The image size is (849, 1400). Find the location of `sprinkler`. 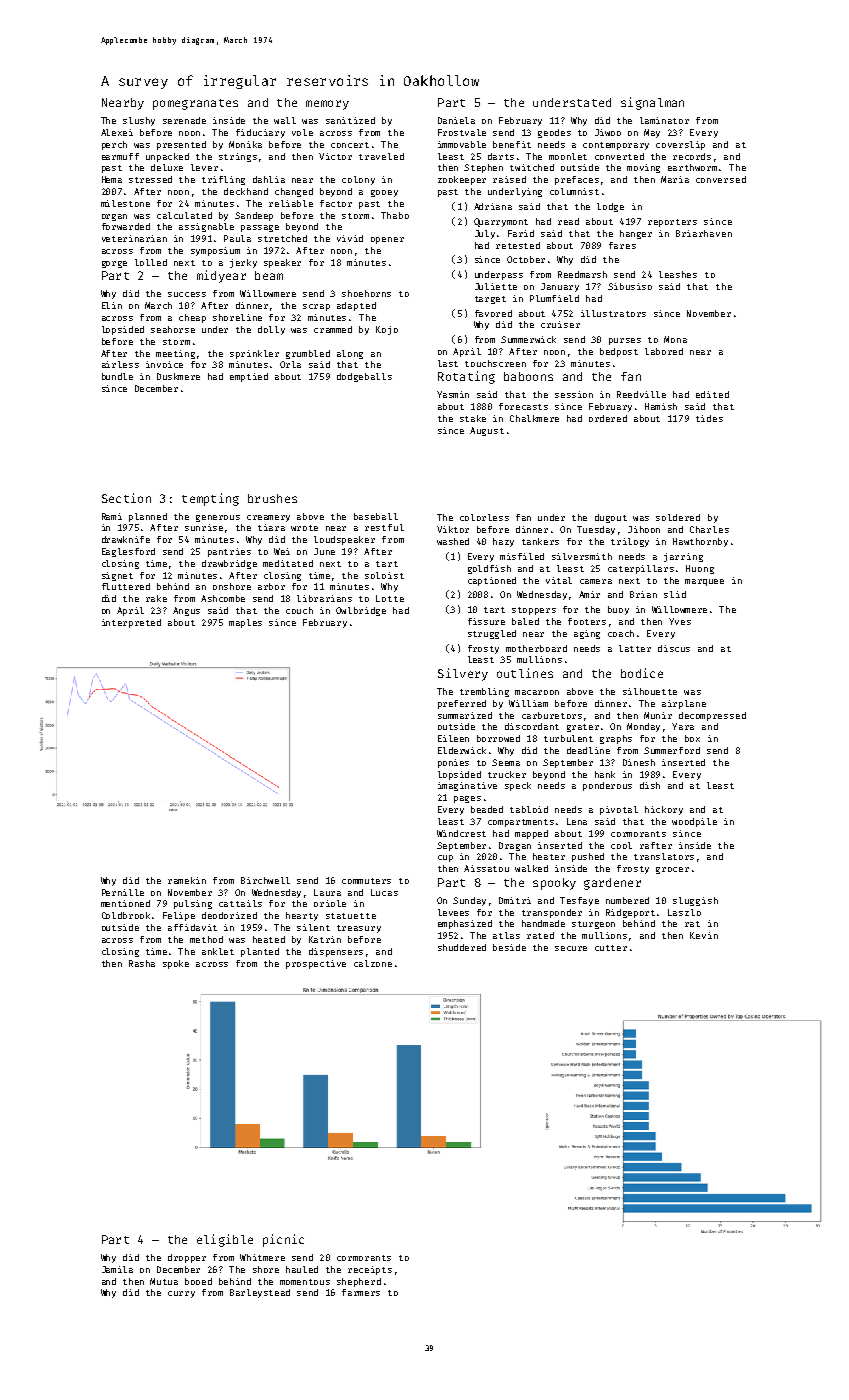

sprinkler is located at coordinates (254, 354).
